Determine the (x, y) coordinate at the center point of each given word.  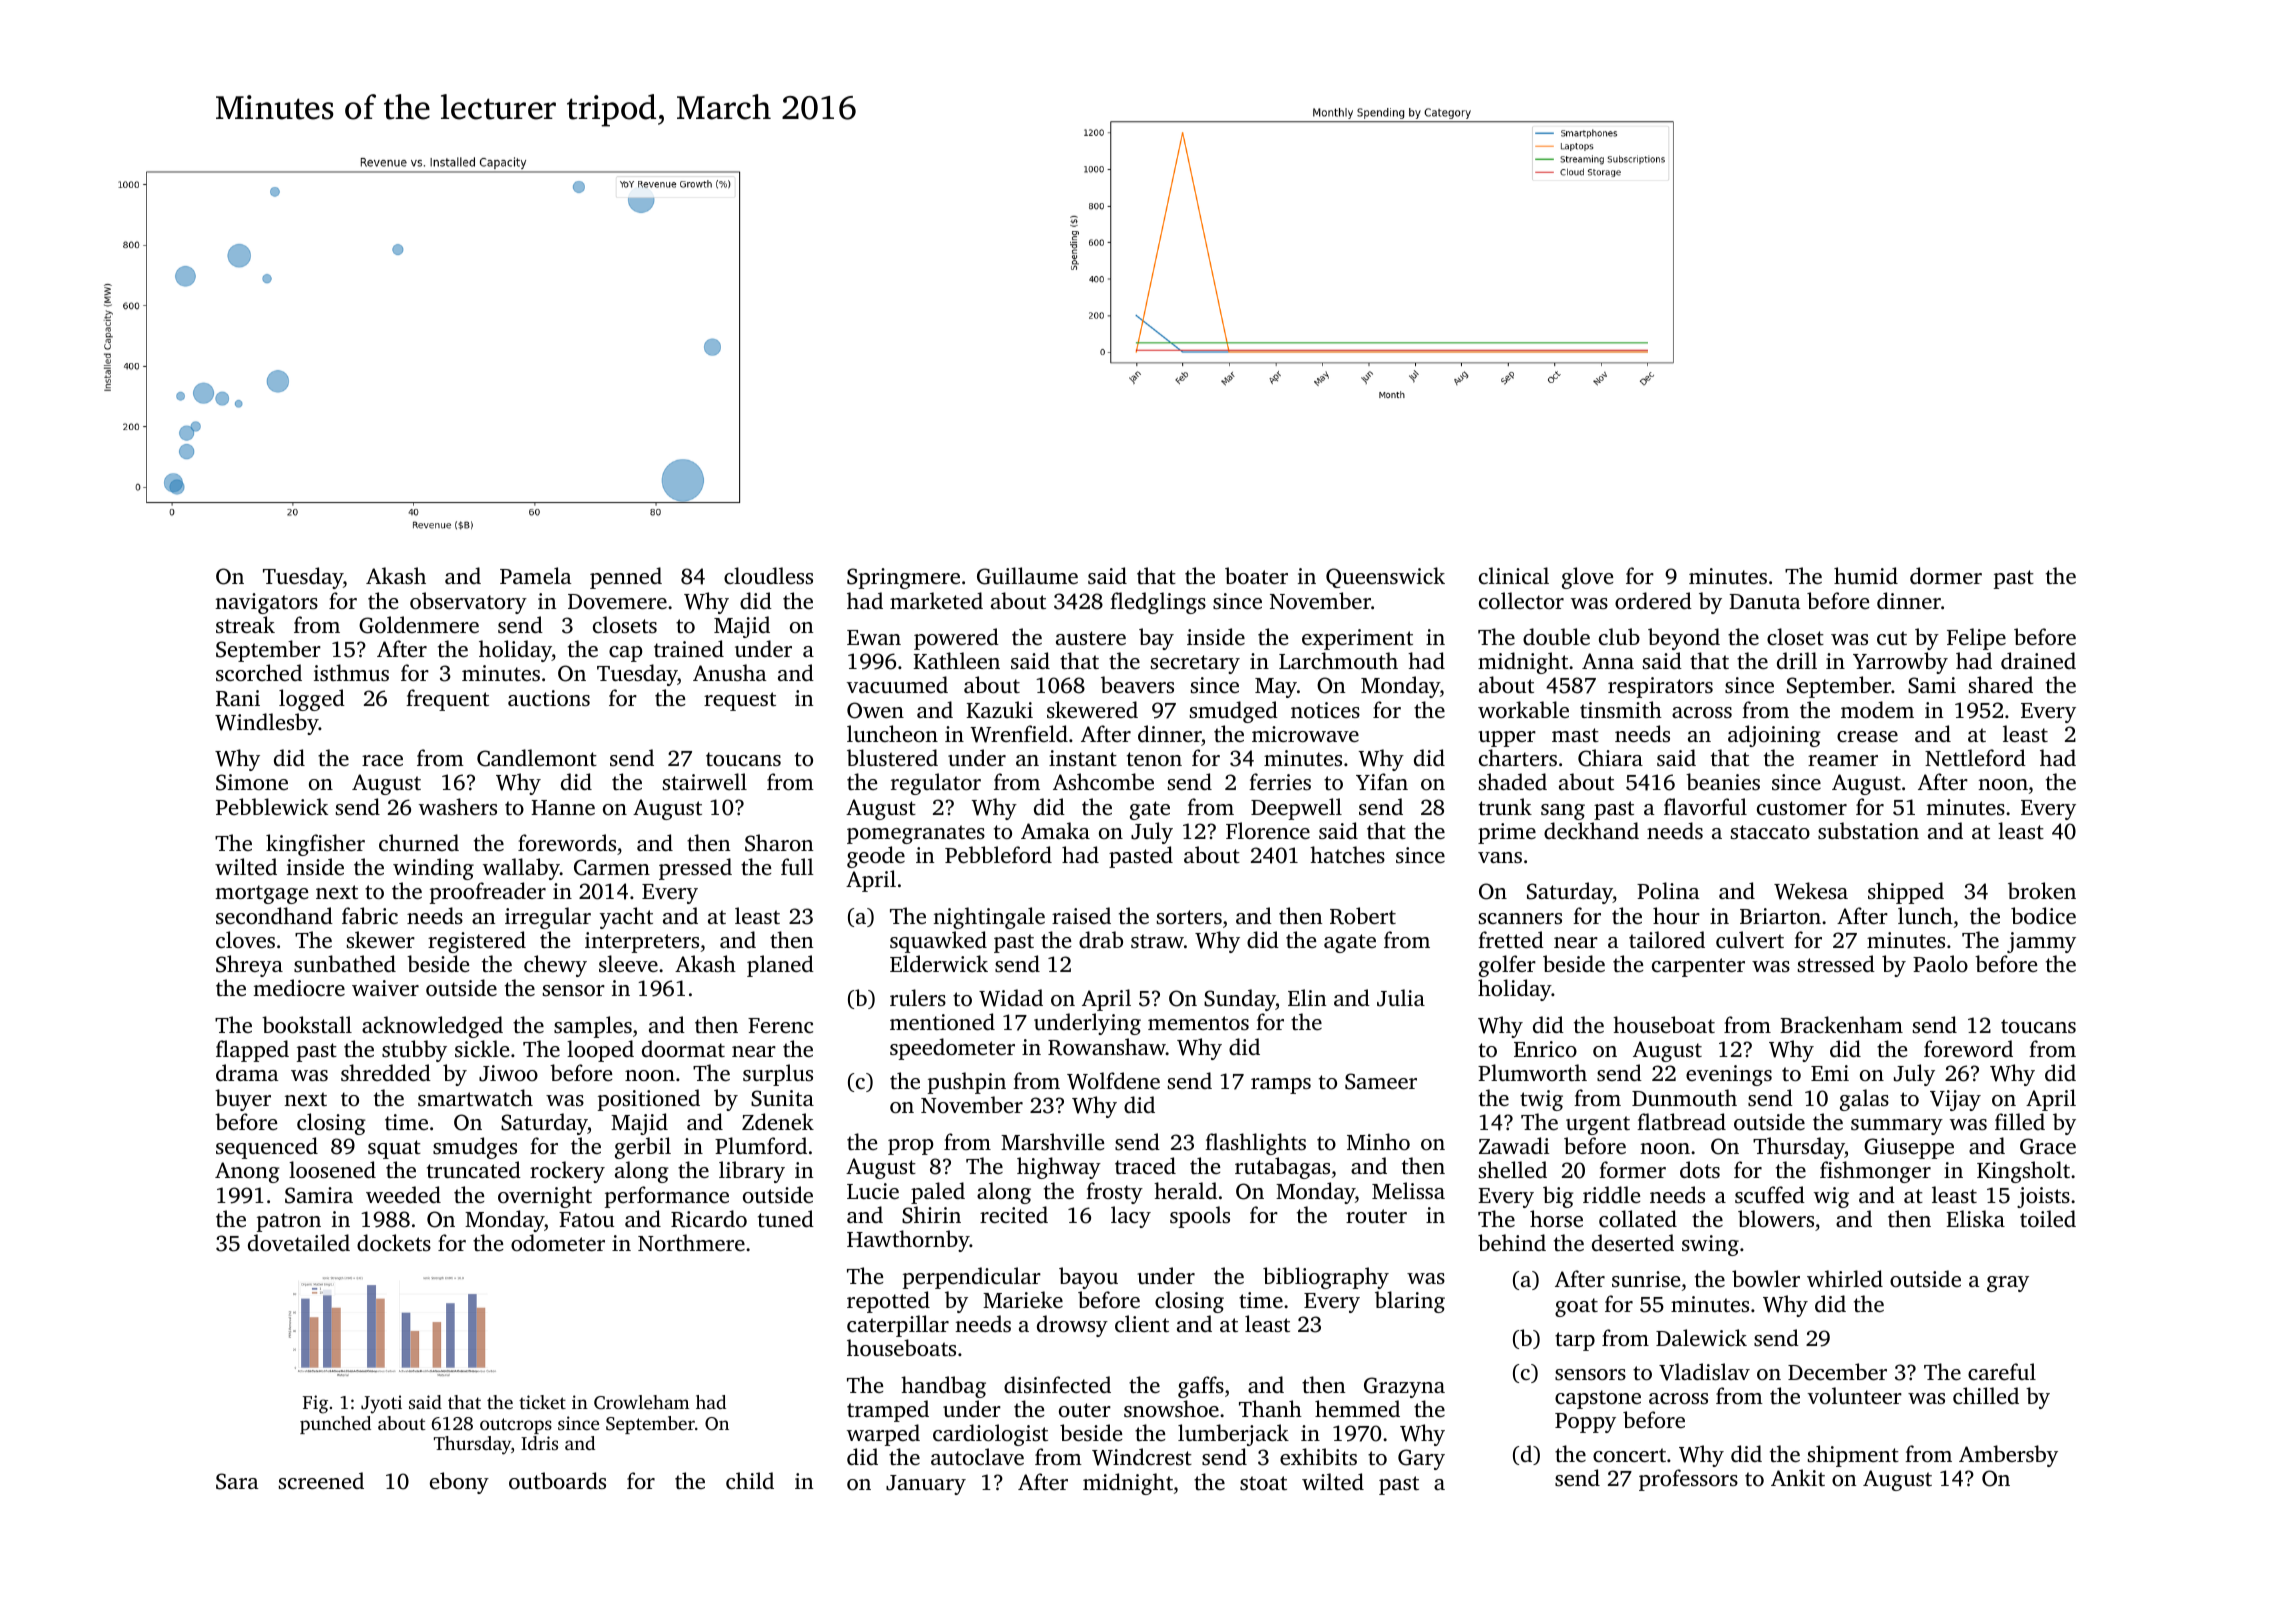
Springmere (903, 578)
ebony (459, 1483)
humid (1866, 575)
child (750, 1480)
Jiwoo (508, 1073)
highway (1059, 1168)
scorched (259, 672)
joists (2043, 1197)
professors (1688, 1480)
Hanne (563, 807)
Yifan (1382, 781)
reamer (1843, 760)
